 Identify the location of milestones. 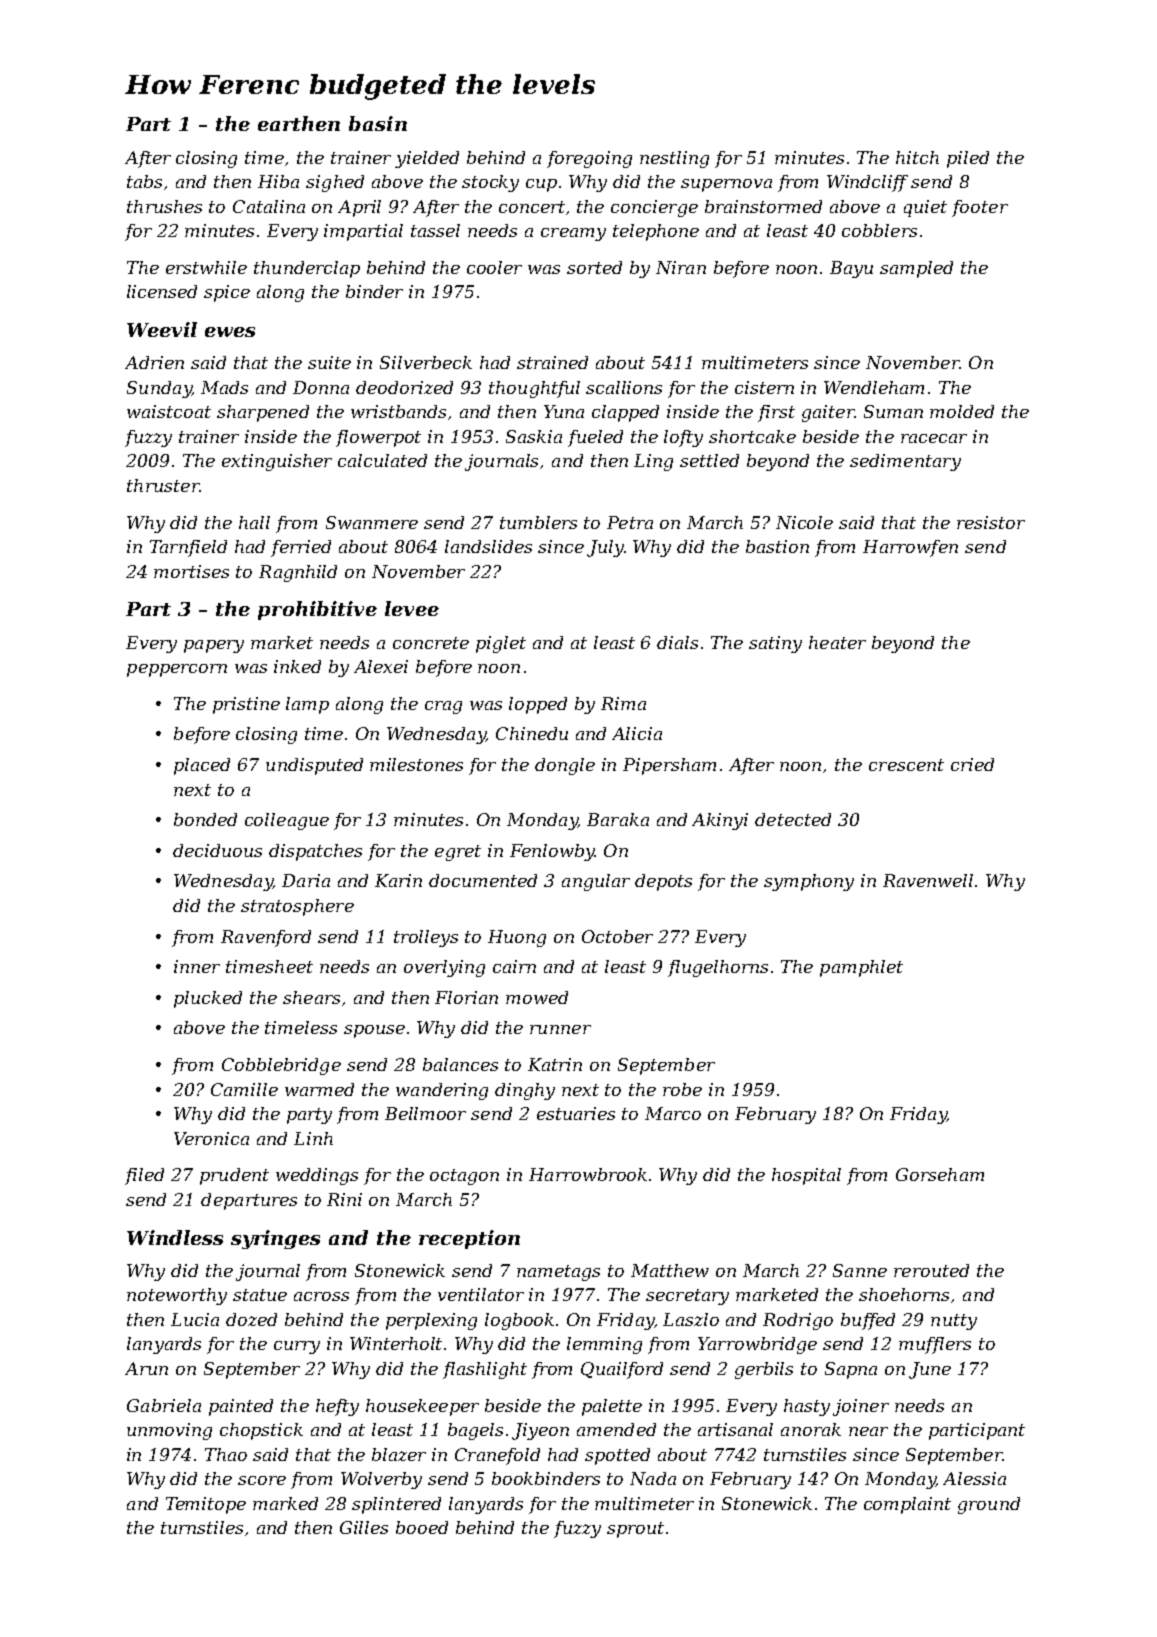
(416, 764).
